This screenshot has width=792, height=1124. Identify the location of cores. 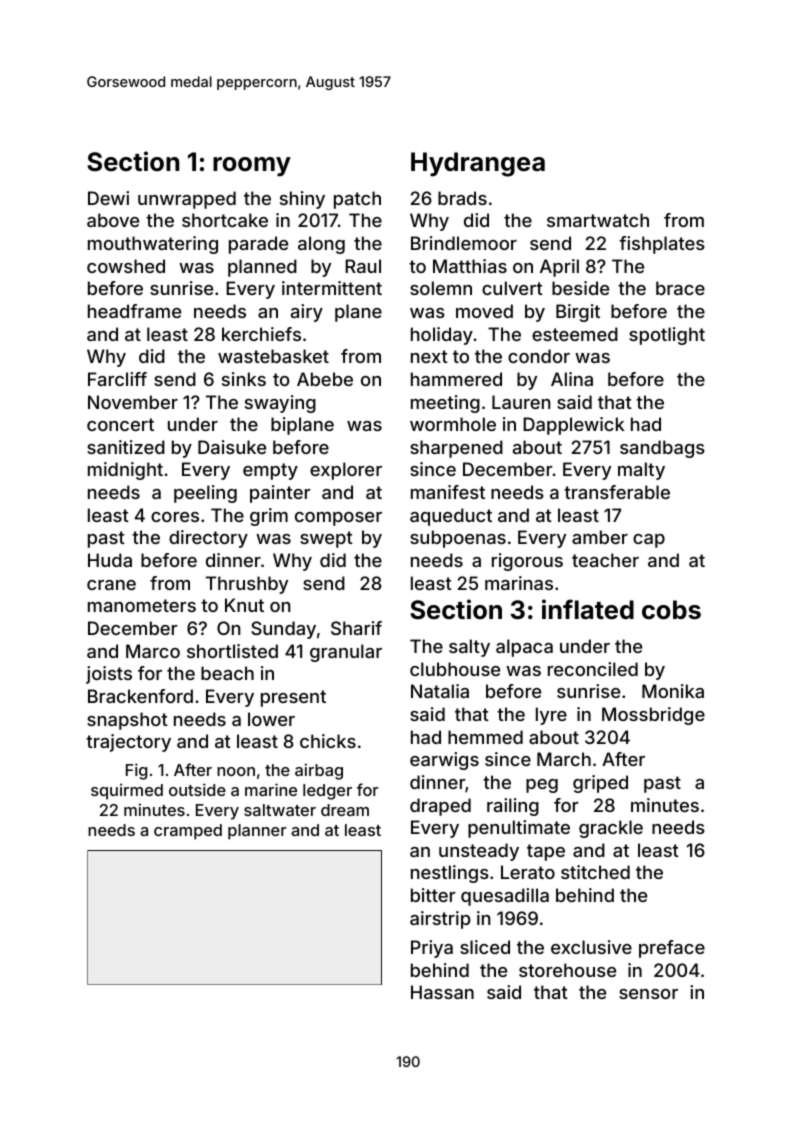
(175, 517).
